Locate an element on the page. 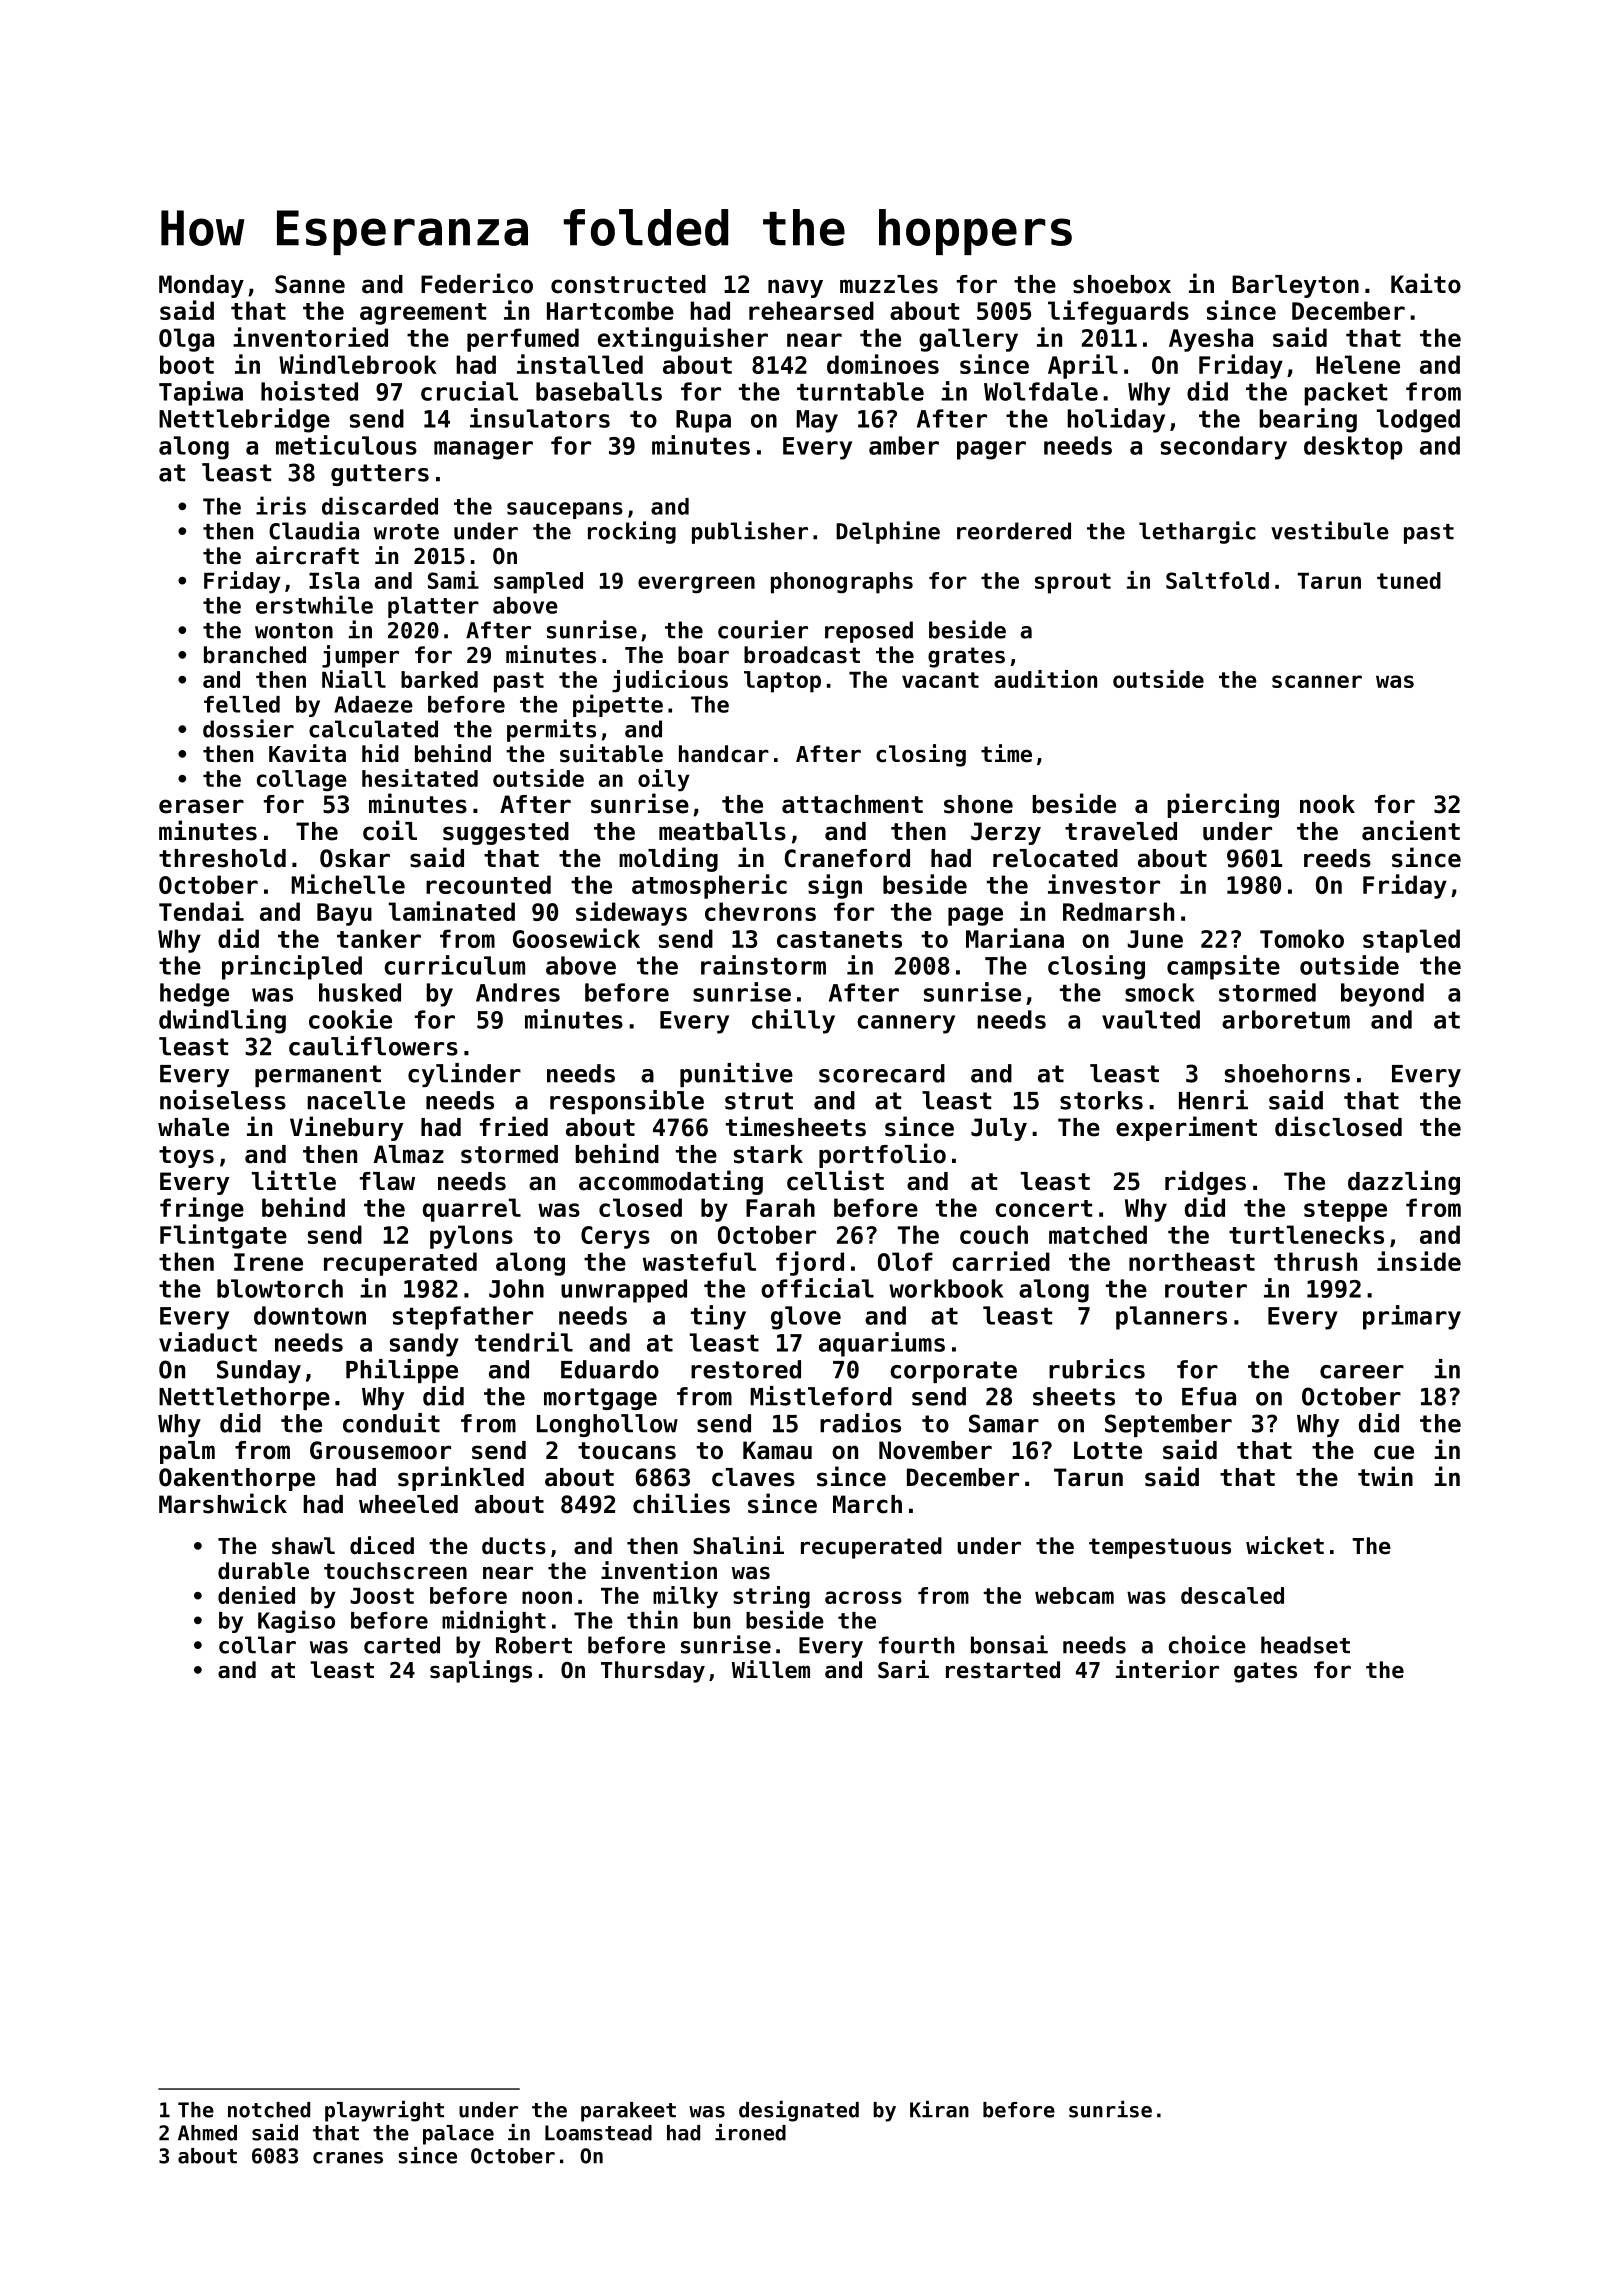  March is located at coordinates (867, 1504).
